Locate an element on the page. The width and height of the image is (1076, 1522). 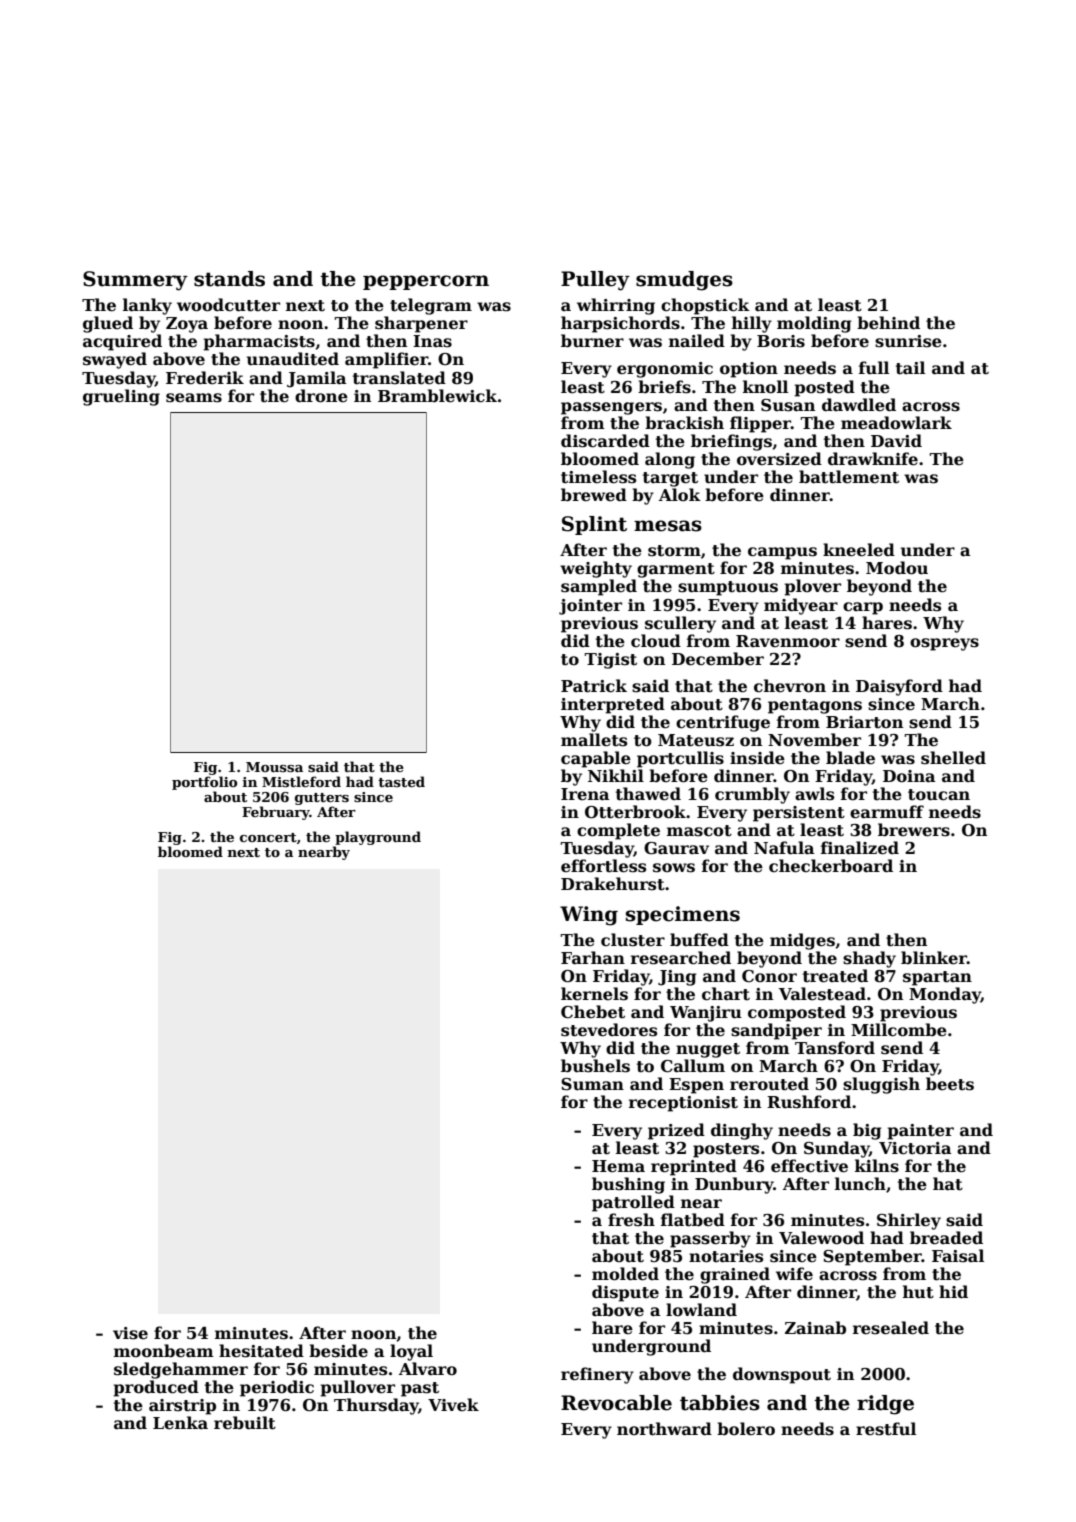
bushels is located at coordinates (595, 1066).
